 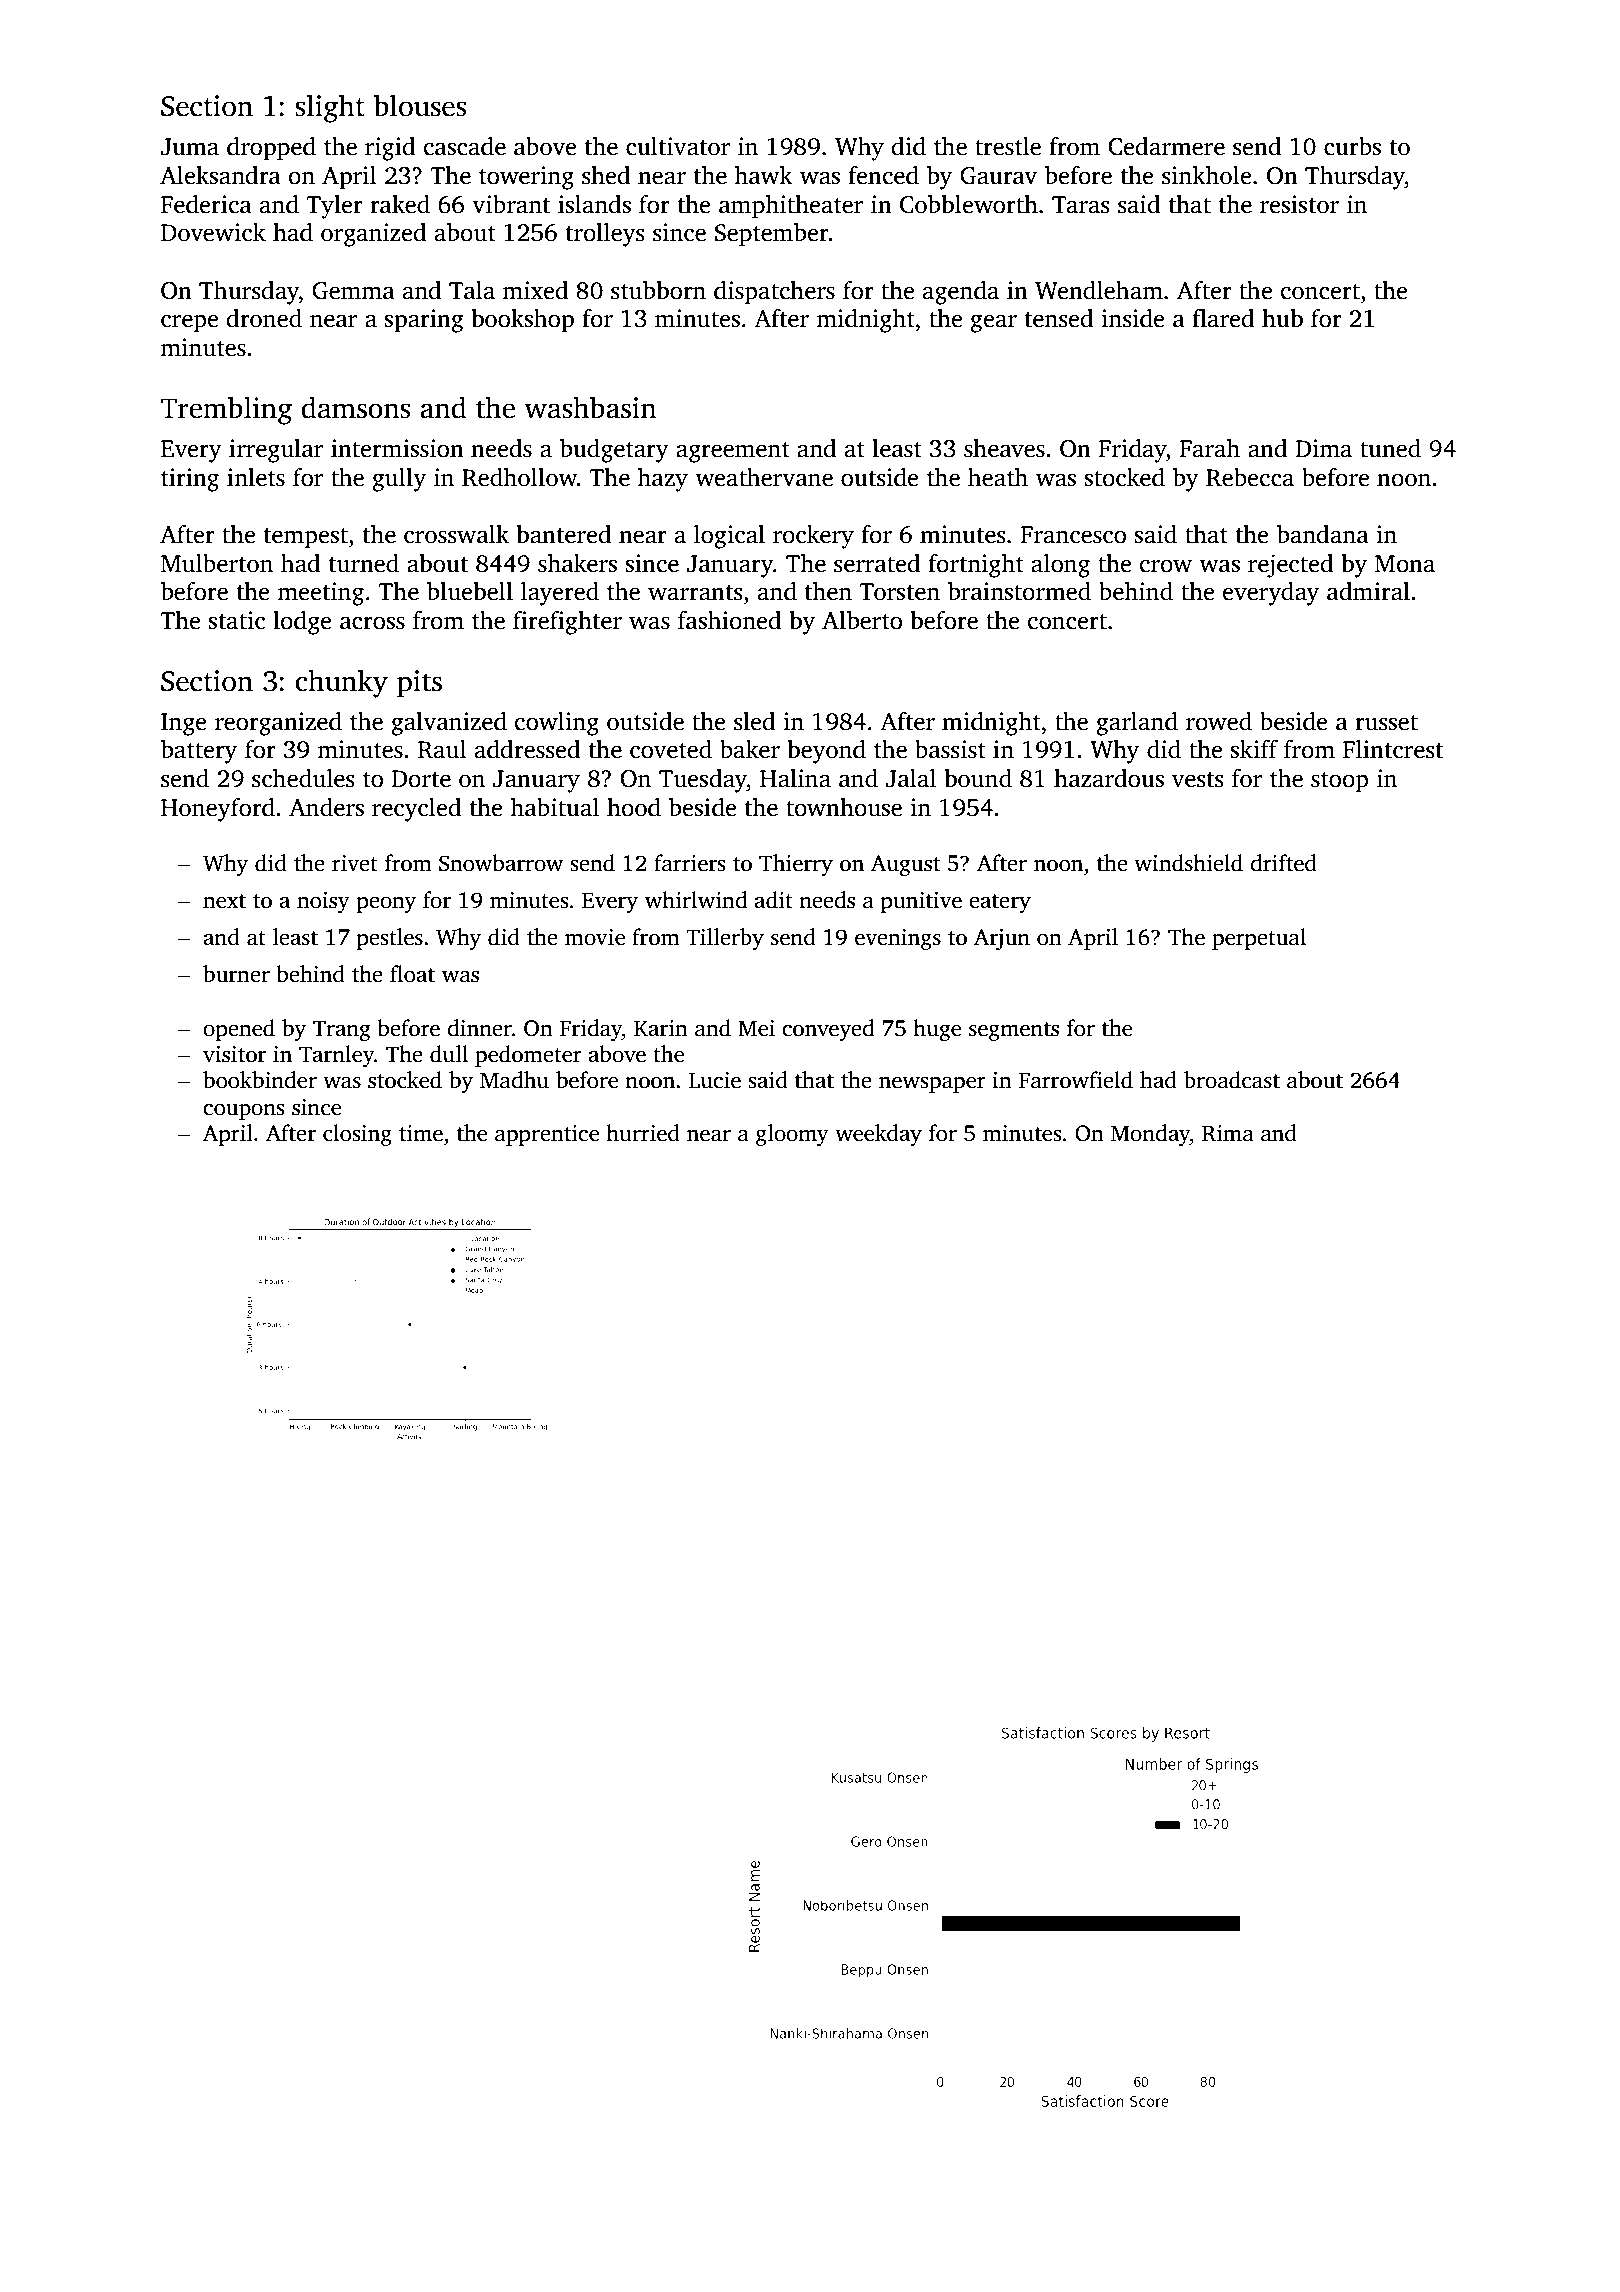 What do you see at coordinates (1004, 448) in the document?
I see `sheaves` at bounding box center [1004, 448].
